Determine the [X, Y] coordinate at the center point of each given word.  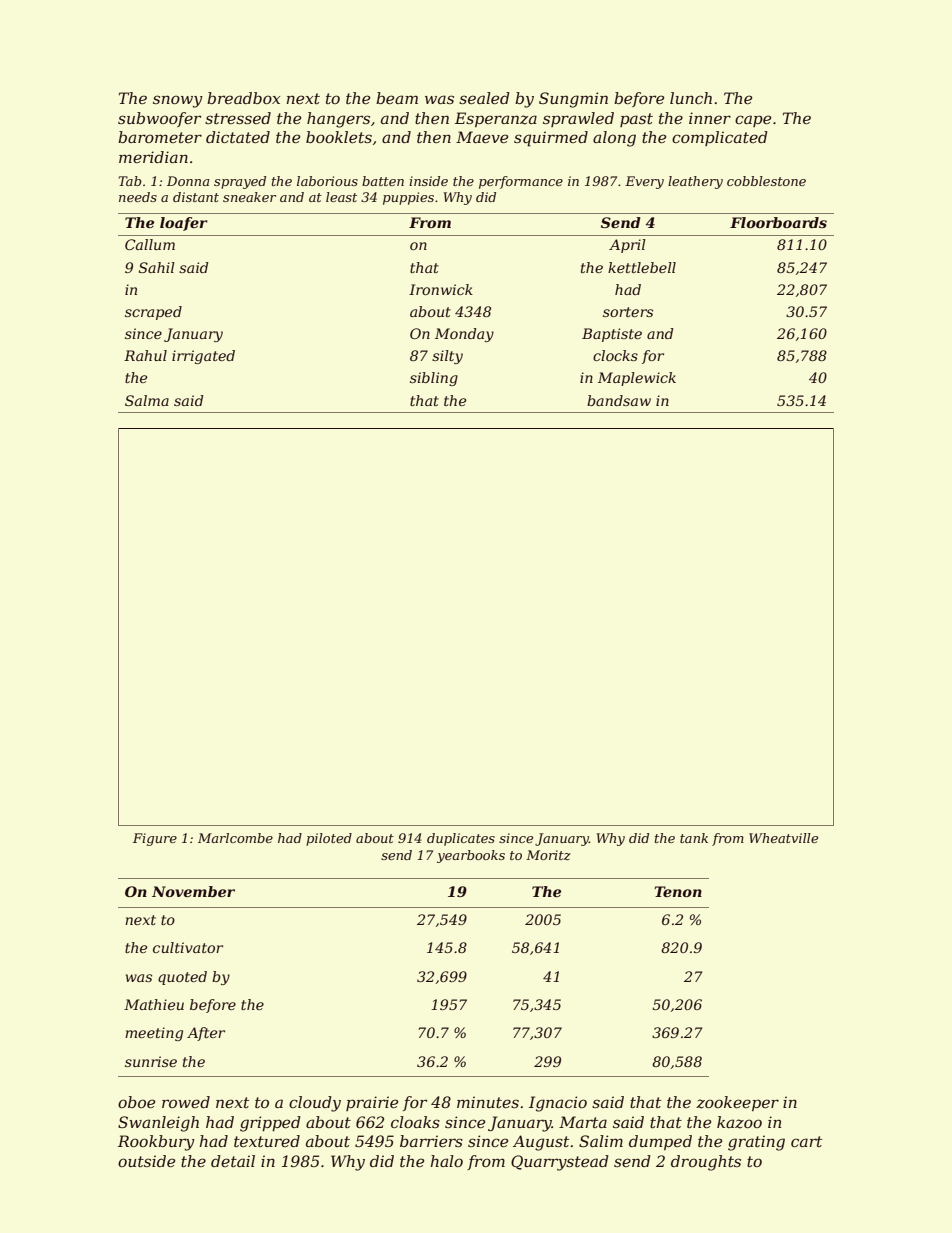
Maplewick [637, 379]
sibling [434, 379]
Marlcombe [235, 838]
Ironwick [441, 289]
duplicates [461, 839]
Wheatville [783, 838]
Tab [130, 181]
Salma [147, 400]
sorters [628, 312]
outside [146, 1161]
